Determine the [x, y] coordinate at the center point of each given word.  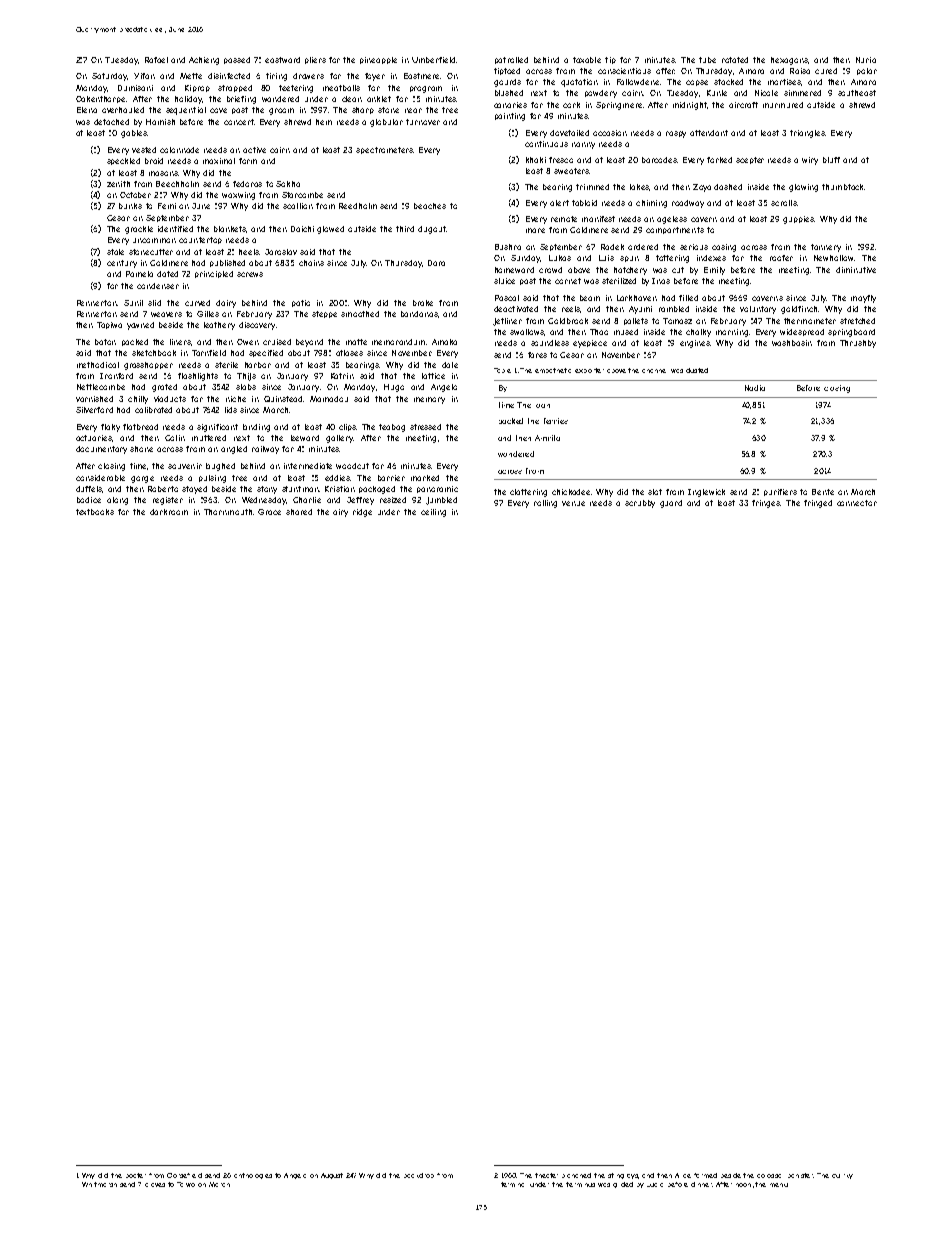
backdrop [419, 1175]
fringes [766, 504]
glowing [803, 188]
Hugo [394, 388]
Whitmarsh [99, 1184]
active [254, 150]
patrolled [511, 60]
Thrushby [858, 344]
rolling [545, 504]
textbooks [95, 512]
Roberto [163, 489]
